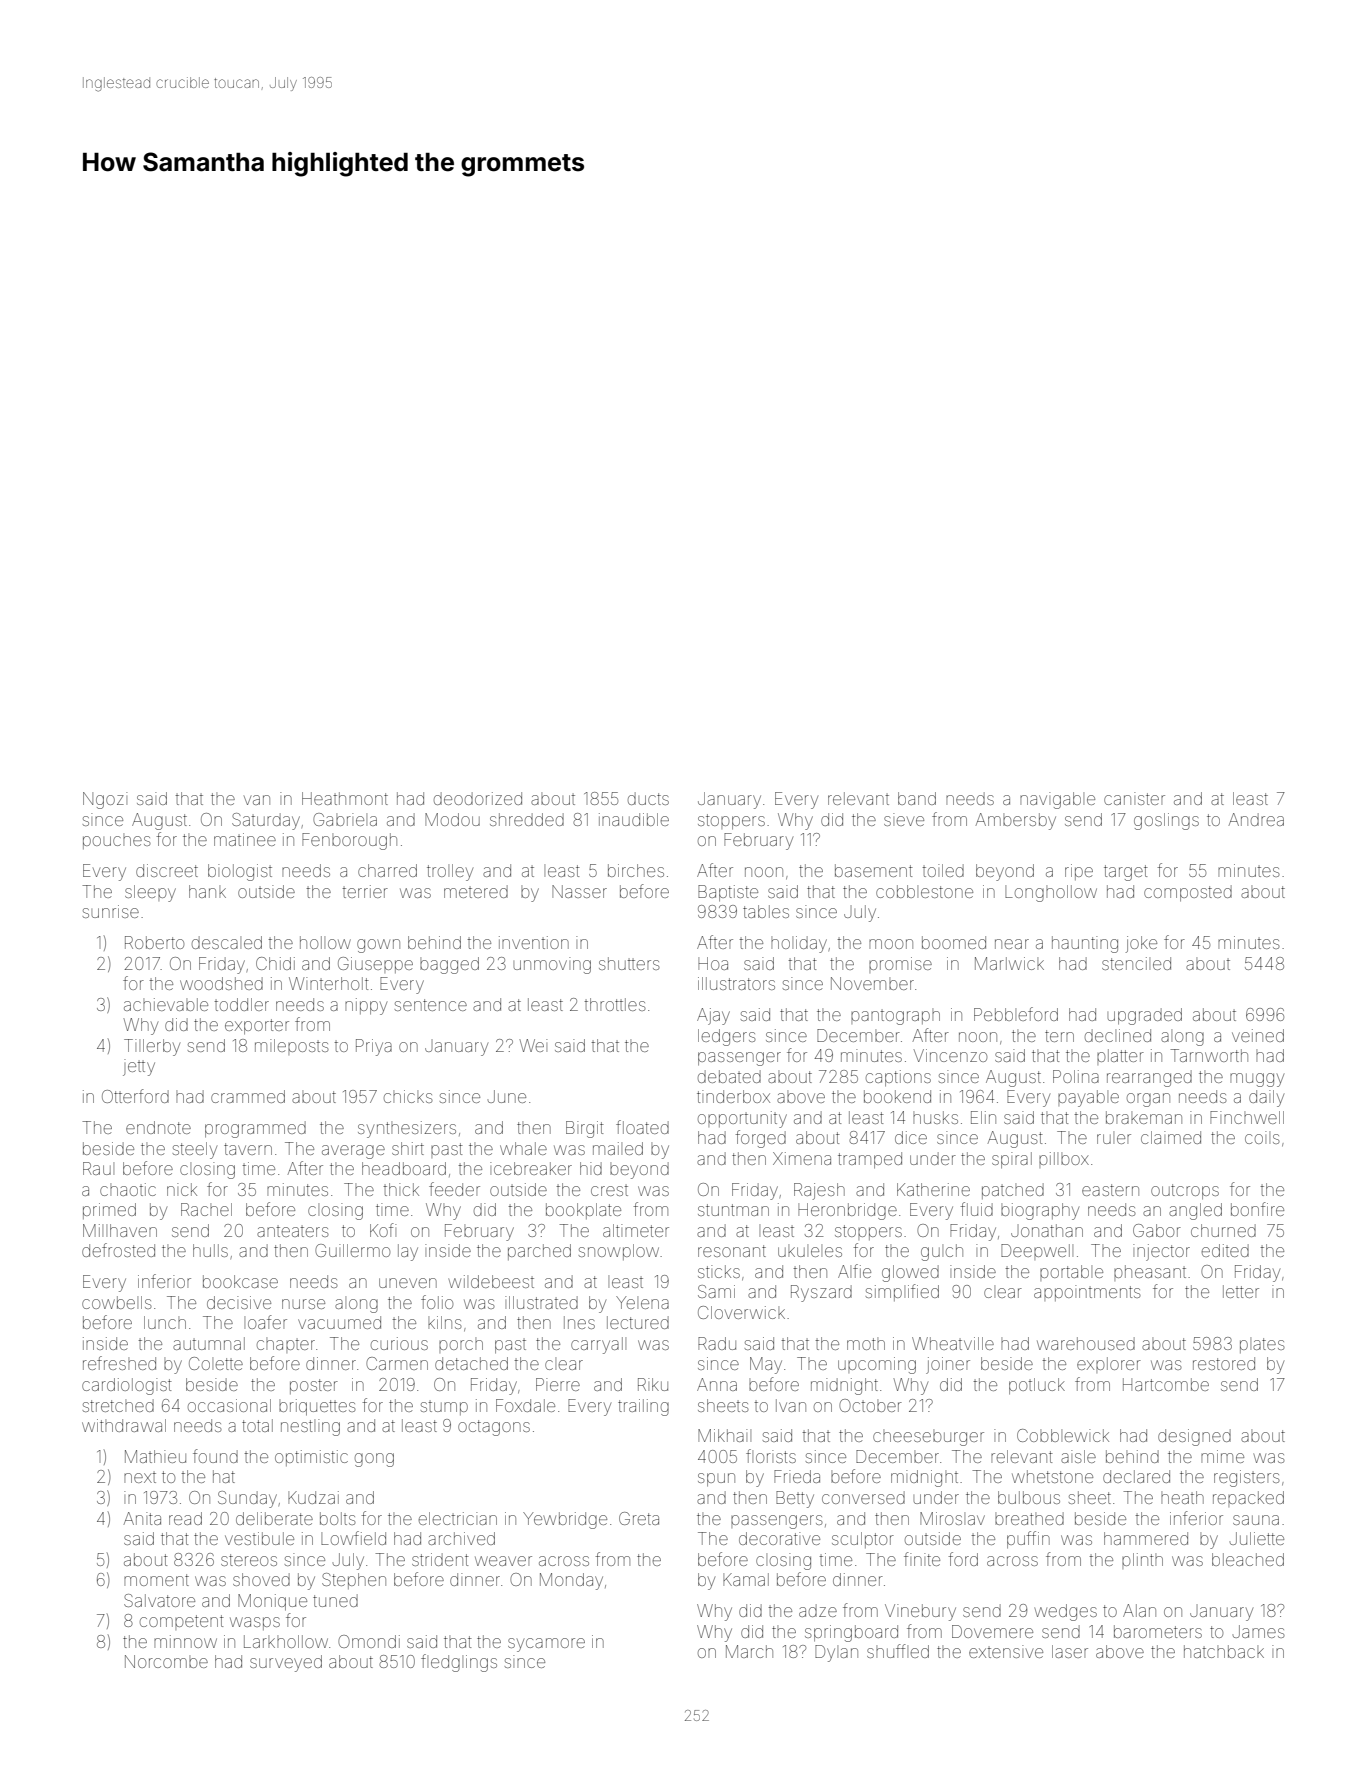  I want to click on illustrators, so click(736, 983).
